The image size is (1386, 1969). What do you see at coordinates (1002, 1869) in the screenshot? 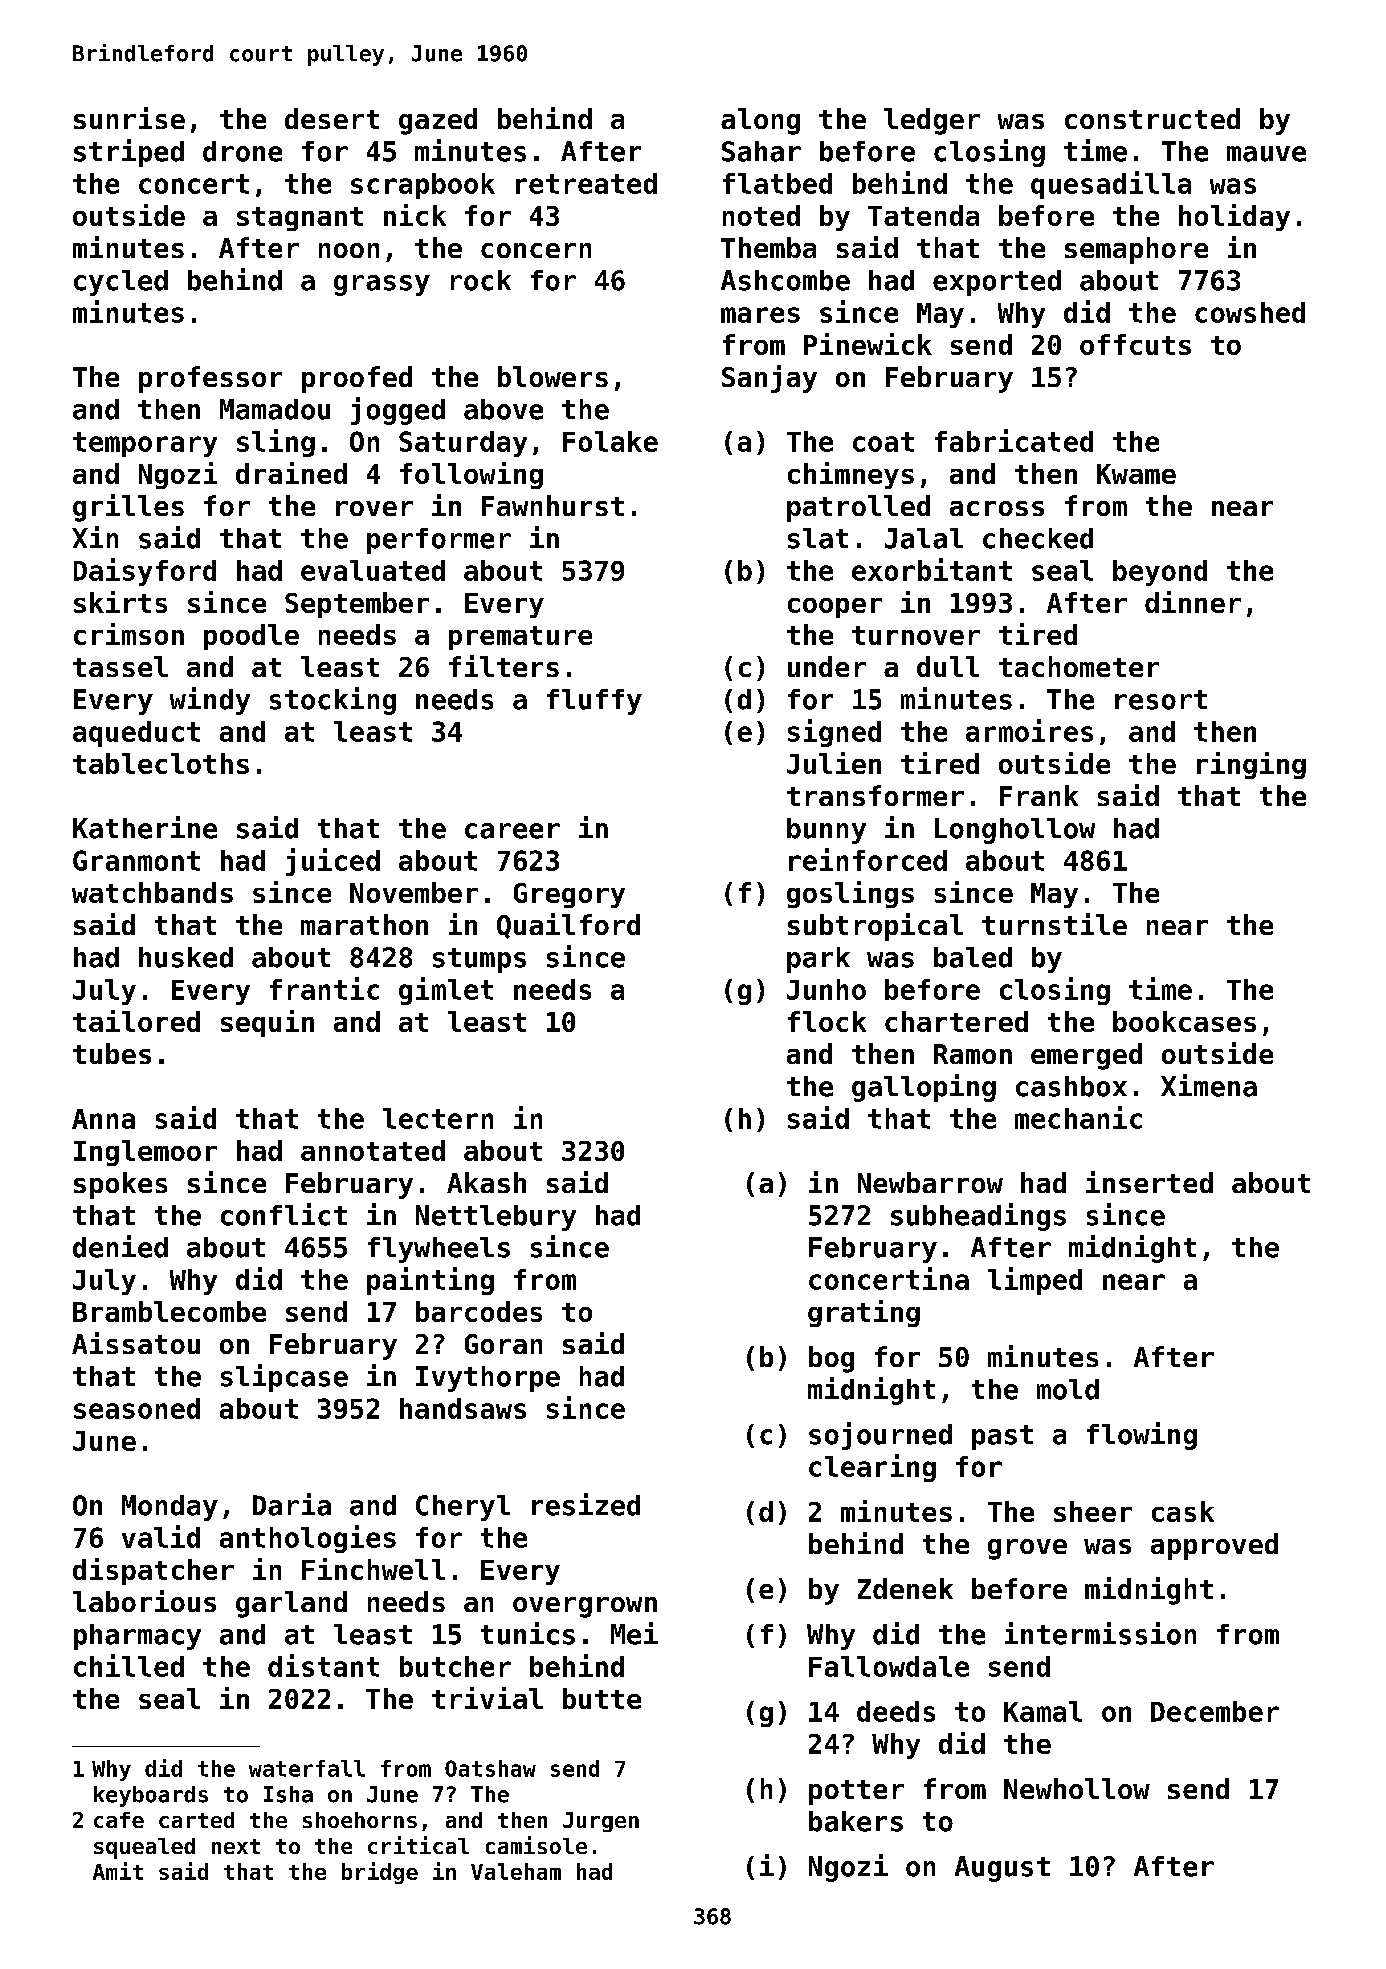
I see `August` at bounding box center [1002, 1869].
